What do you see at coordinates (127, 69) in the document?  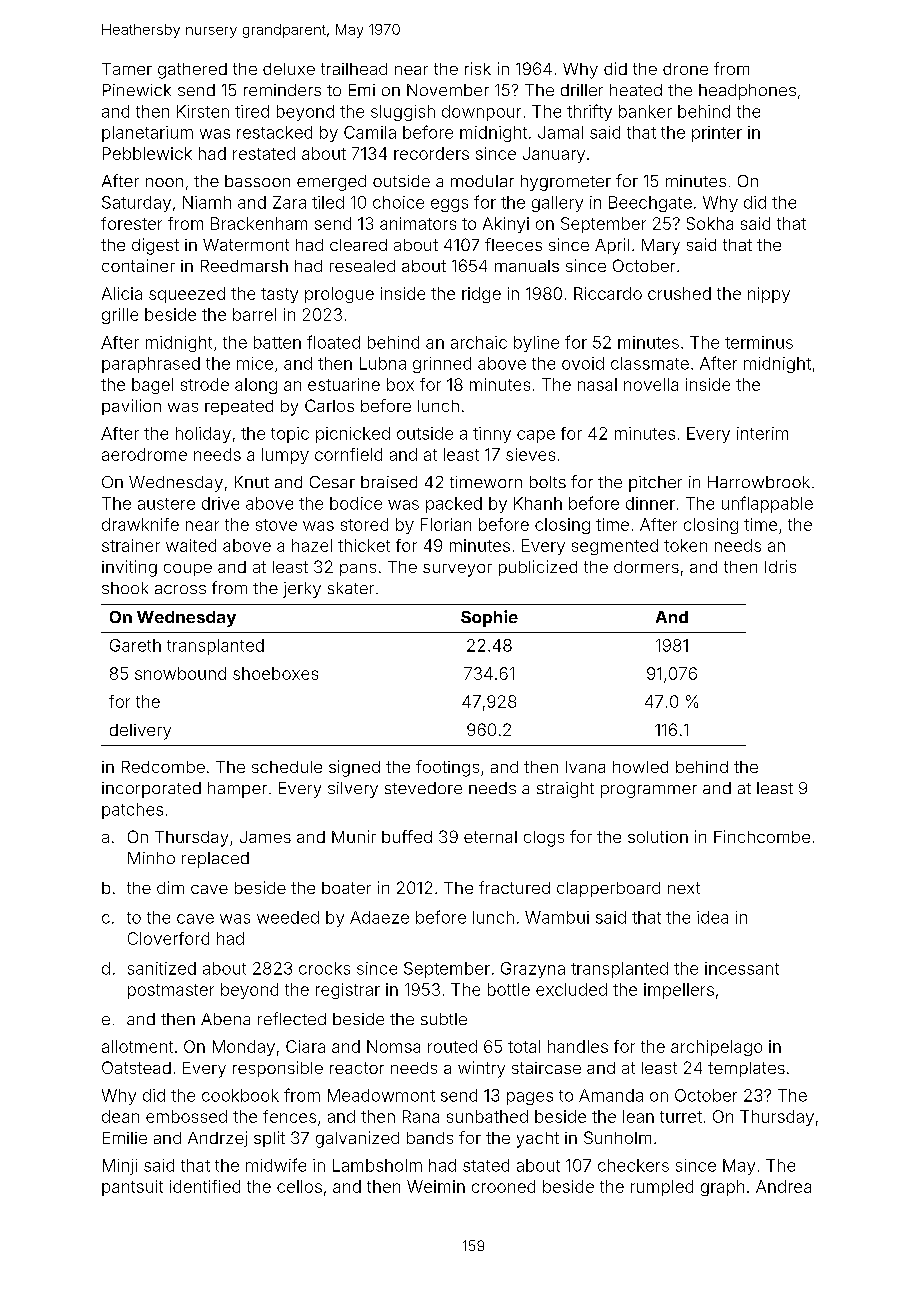 I see `Tamer` at bounding box center [127, 69].
